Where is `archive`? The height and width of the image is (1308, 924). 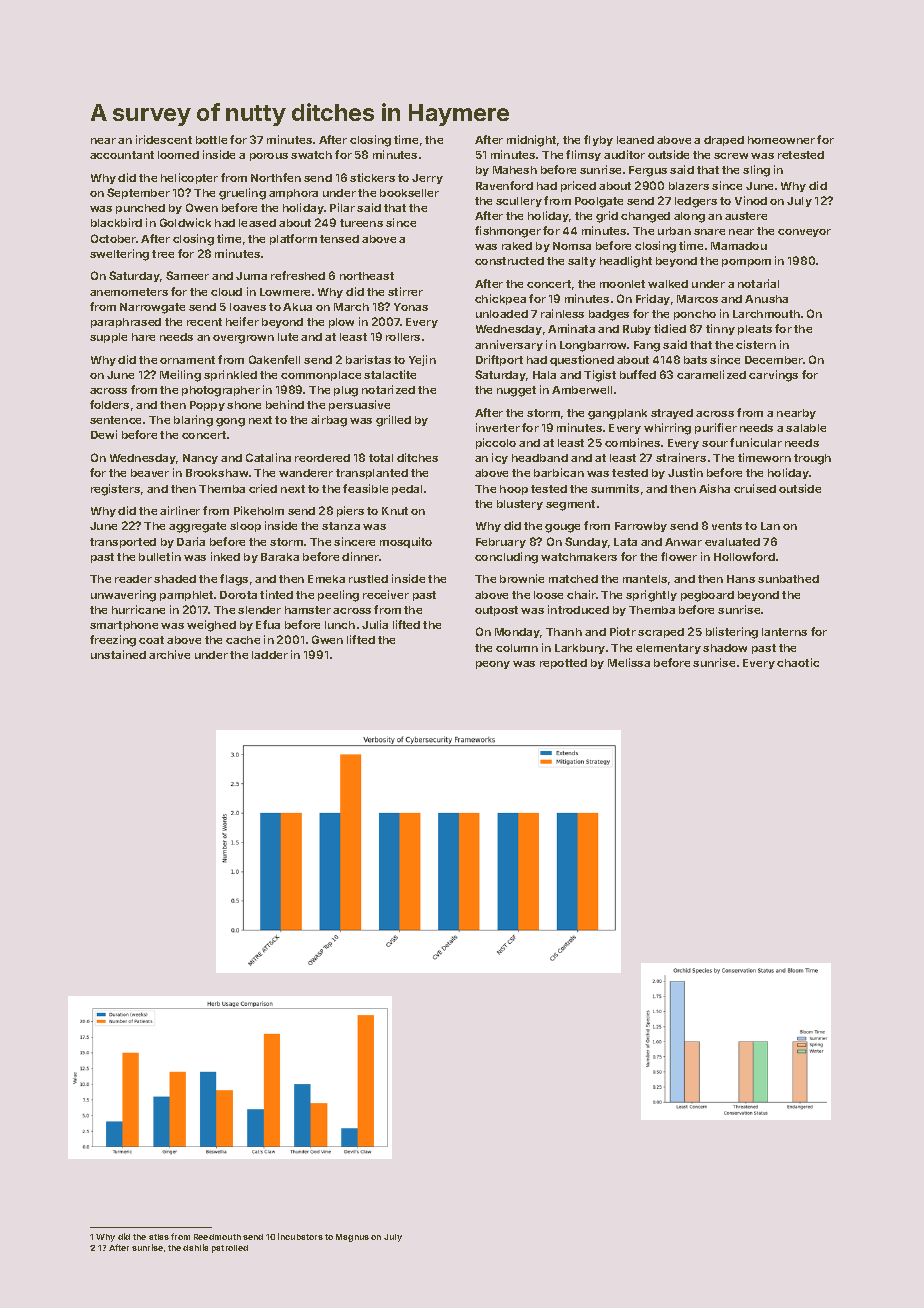
archive is located at coordinates (169, 654).
